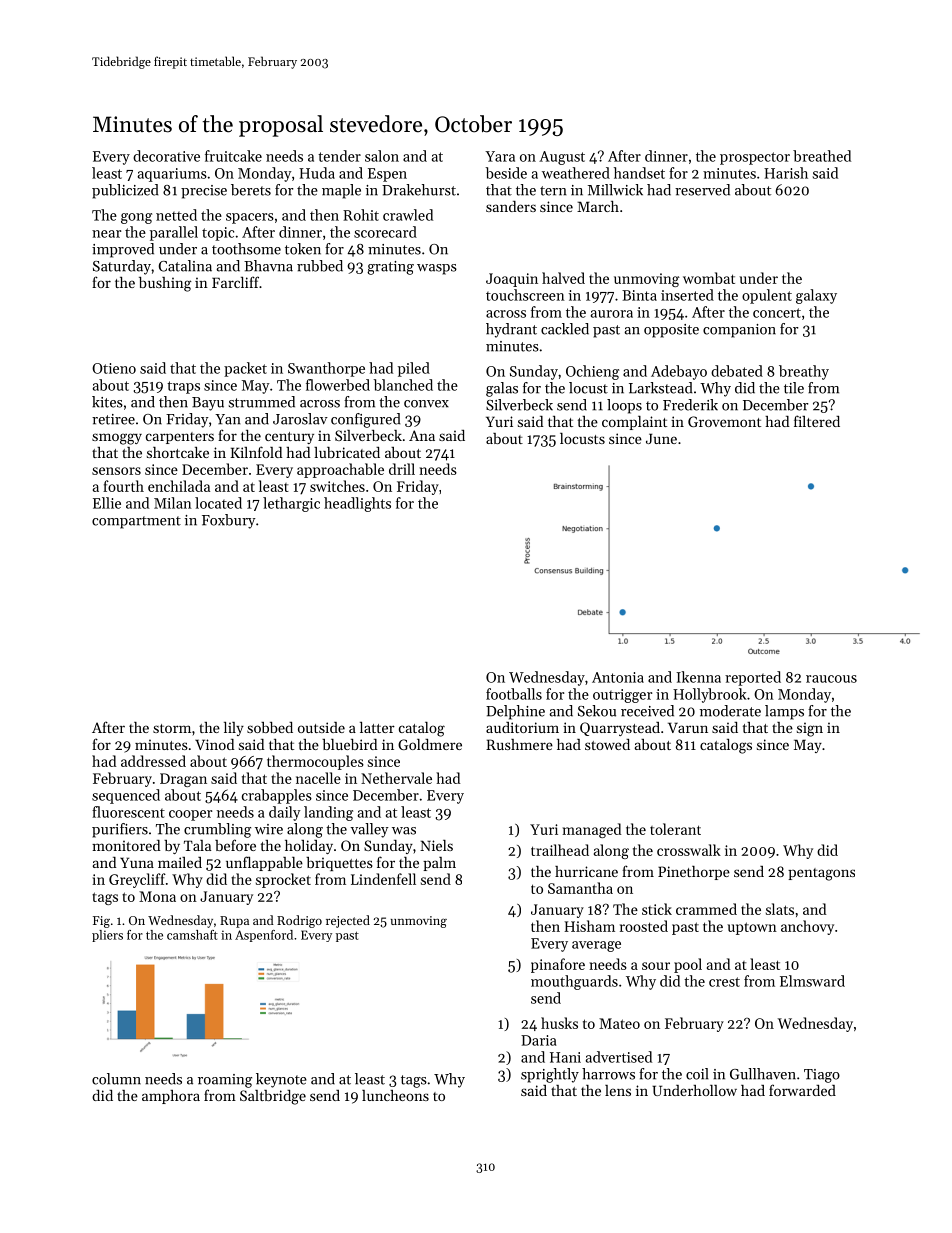  Describe the element at coordinates (383, 879) in the page. I see `Lindenfell` at that location.
